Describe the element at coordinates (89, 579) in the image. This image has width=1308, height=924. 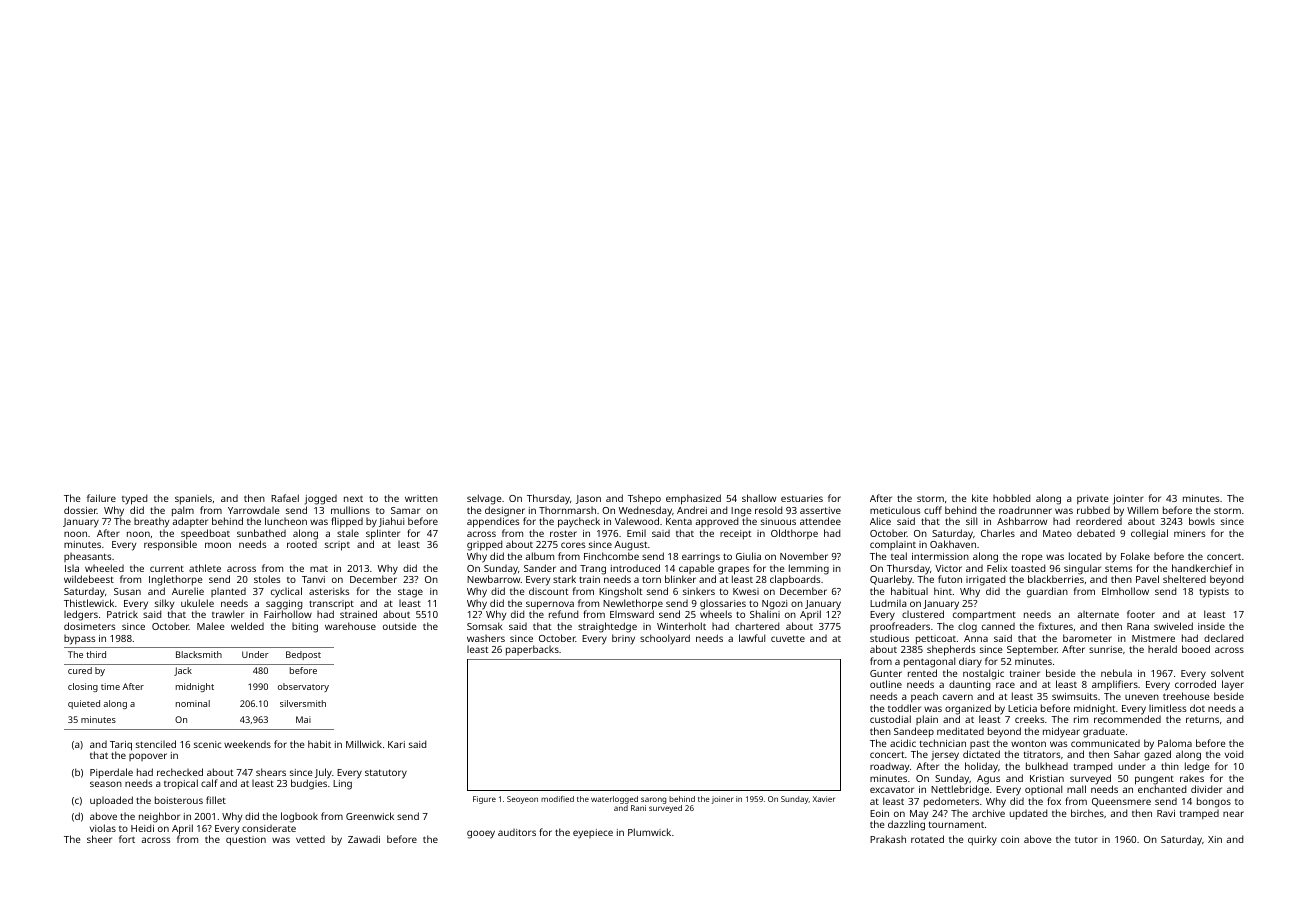
I see `wildebeest` at that location.
